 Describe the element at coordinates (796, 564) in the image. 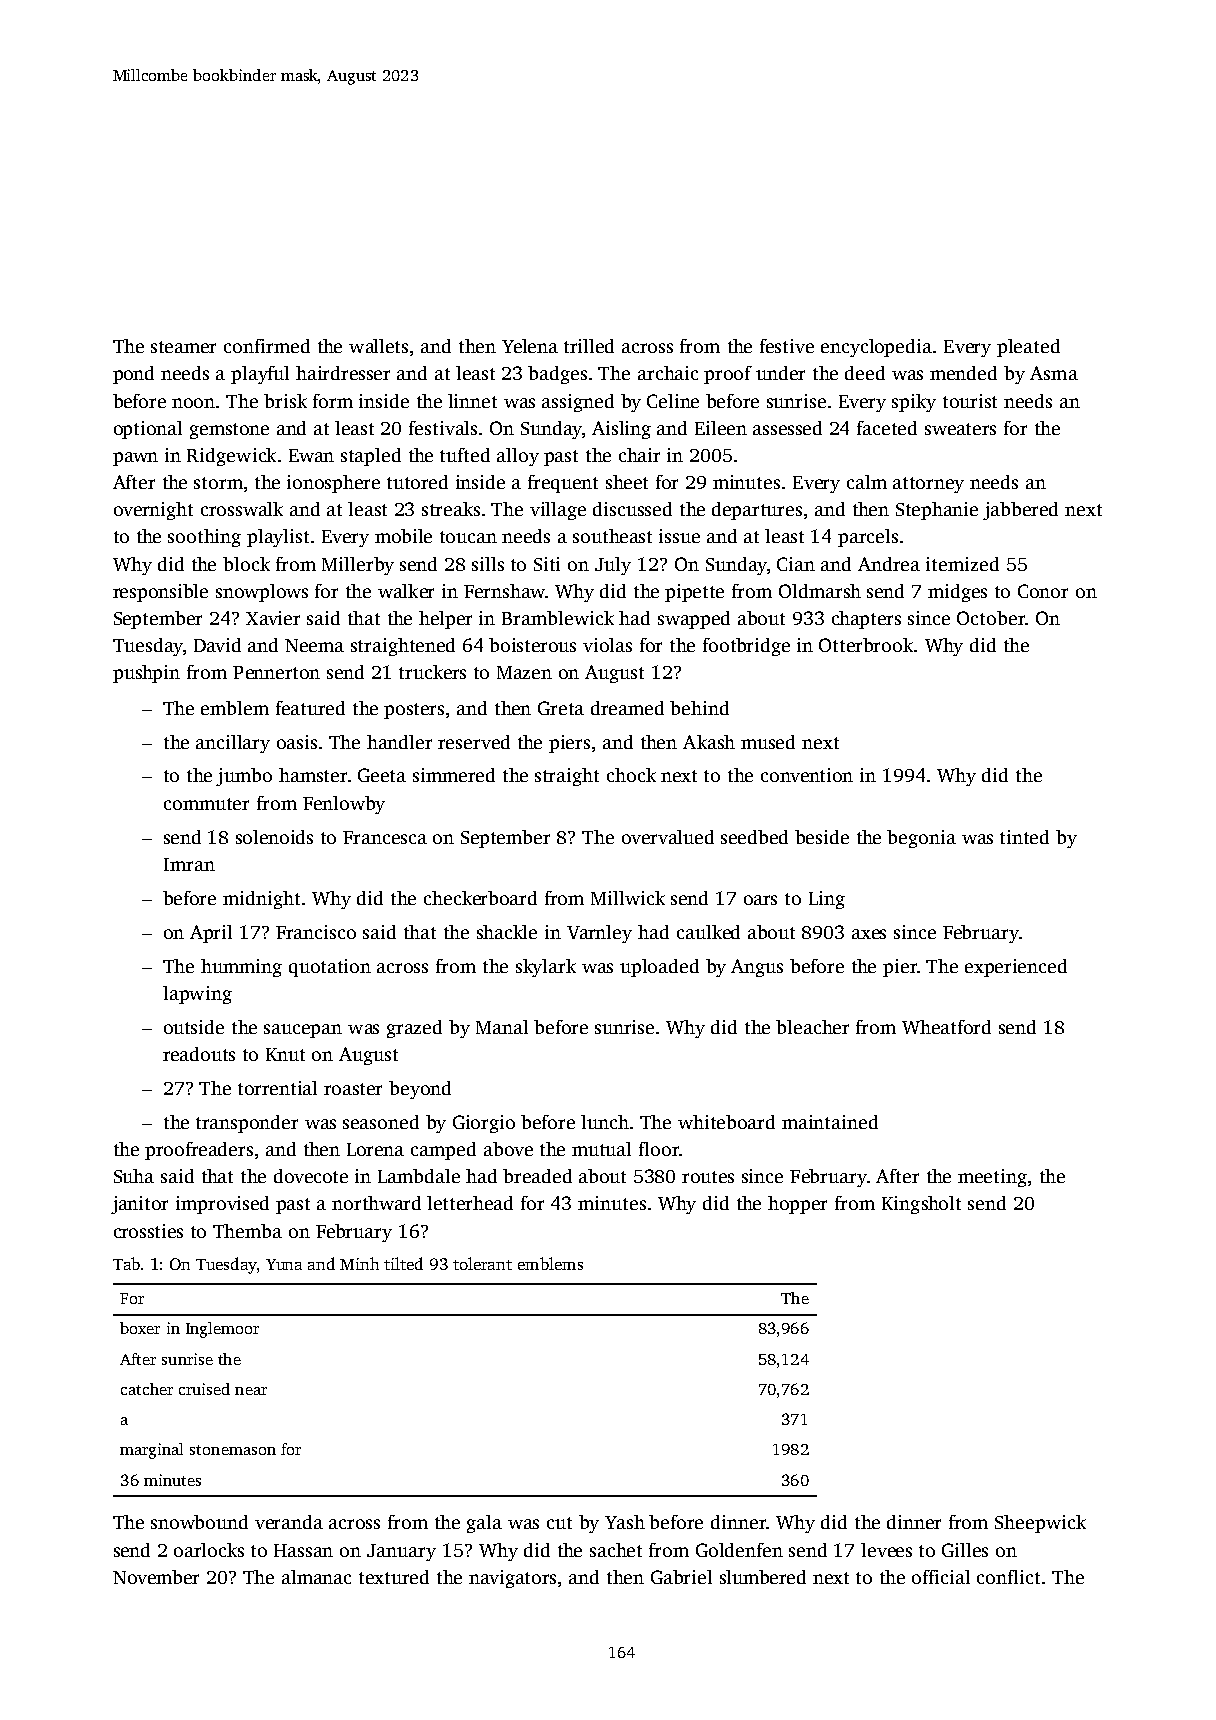

I see `Cian` at that location.
